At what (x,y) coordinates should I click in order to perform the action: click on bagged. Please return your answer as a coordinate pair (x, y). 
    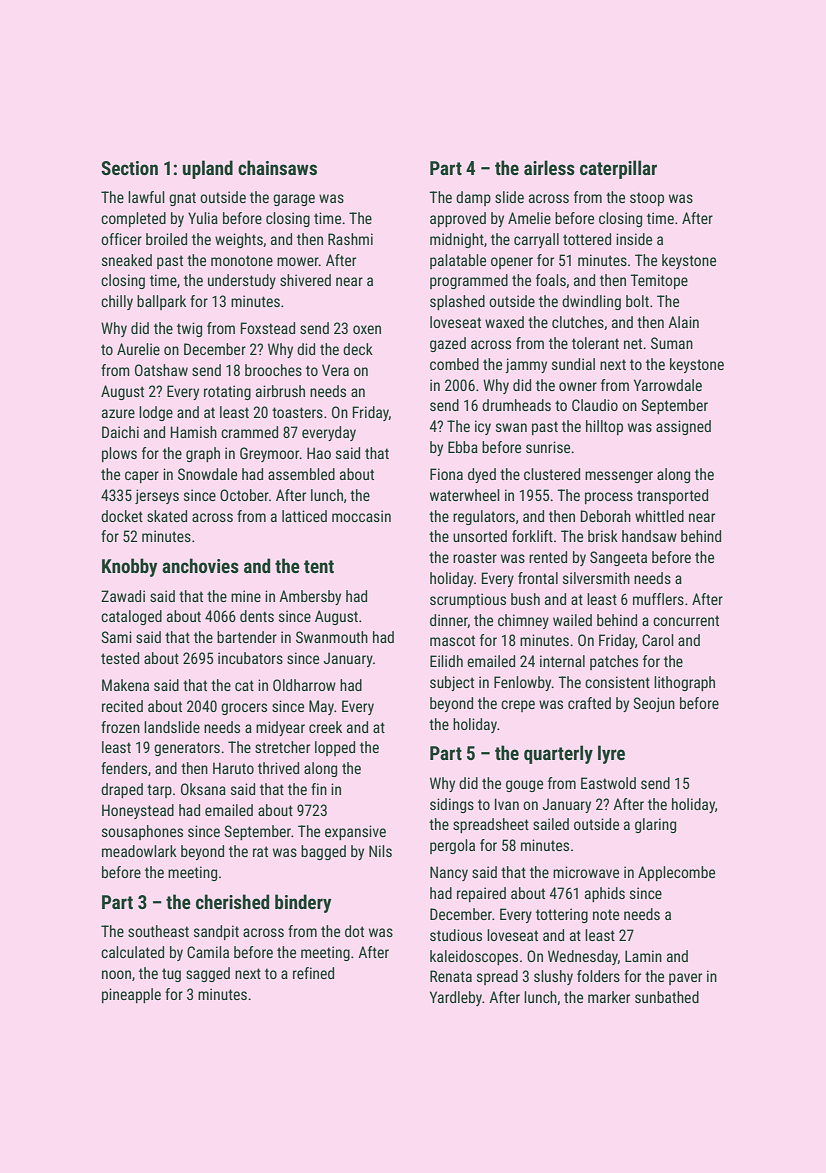
    Looking at the image, I should click on (323, 852).
